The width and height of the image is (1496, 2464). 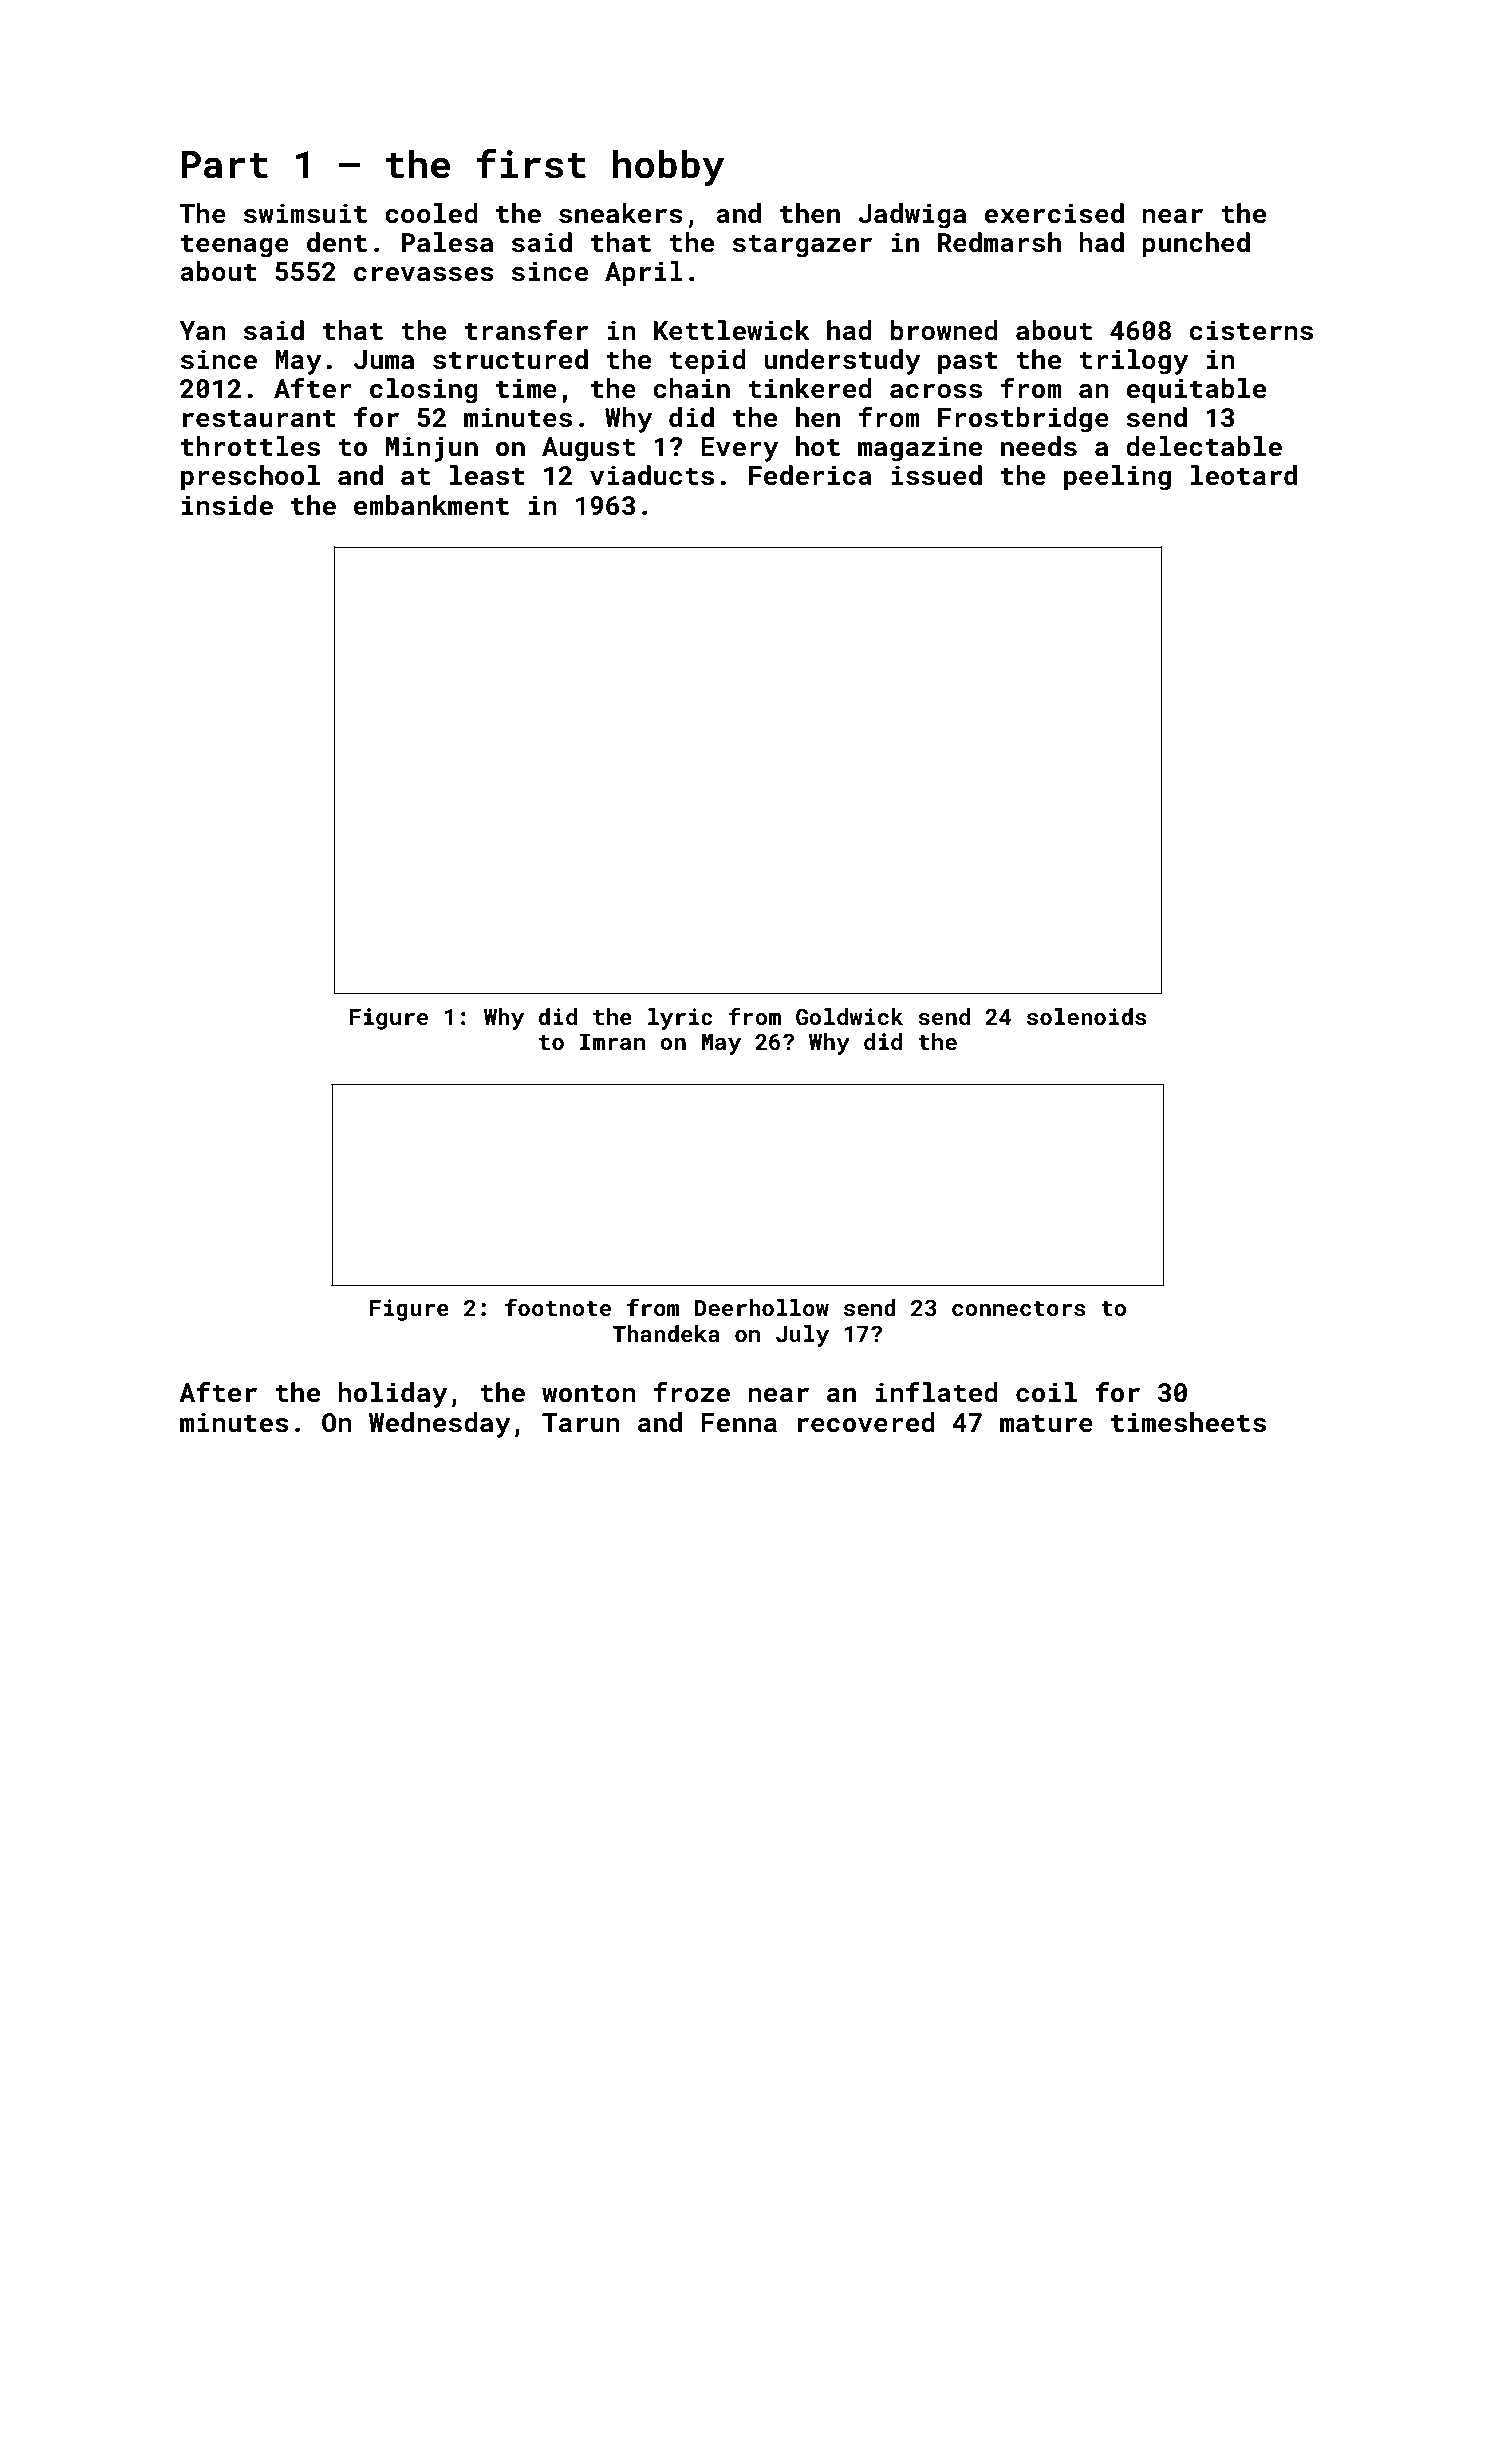 I want to click on tinkered, so click(x=810, y=388).
